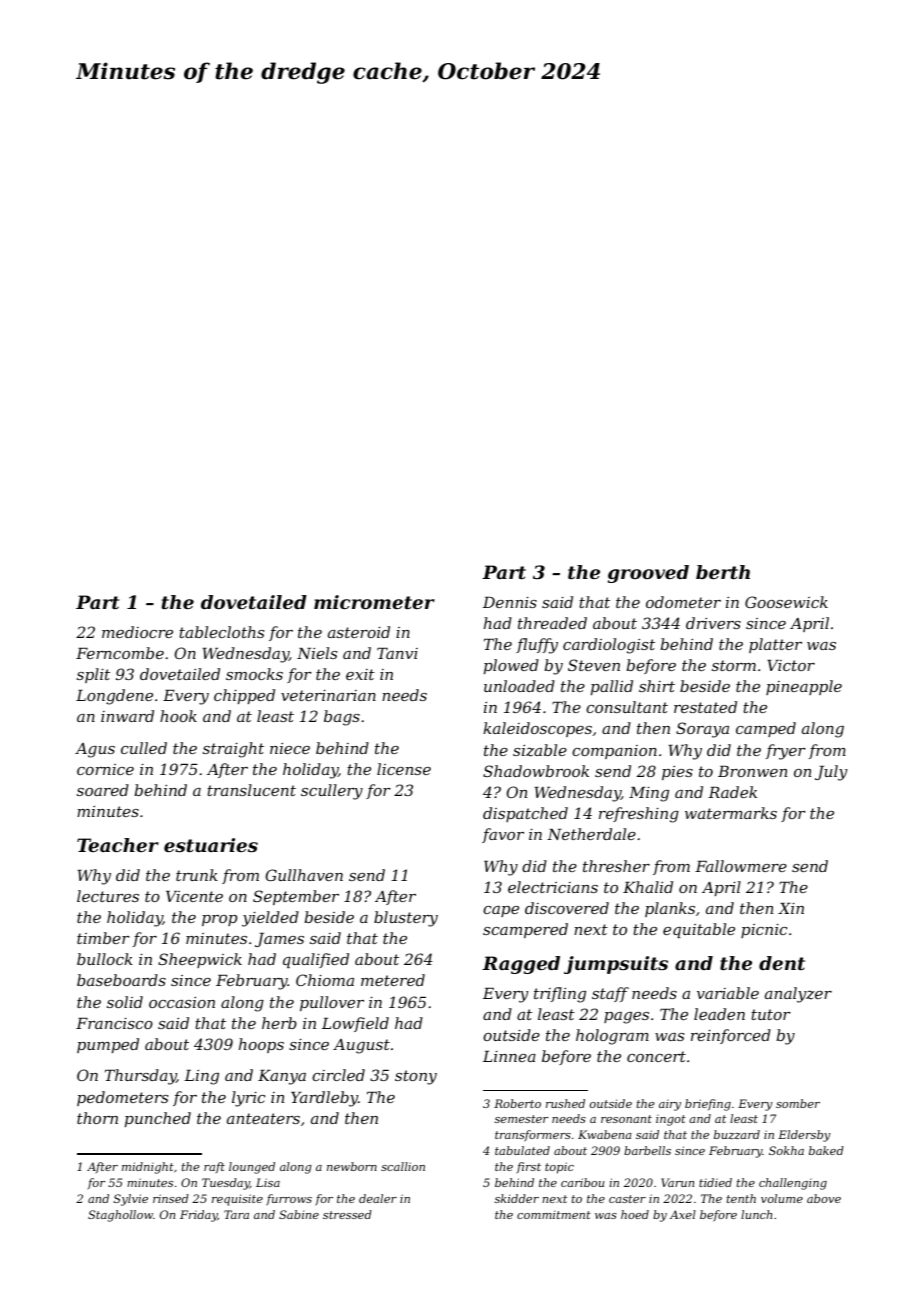  Describe the element at coordinates (775, 645) in the screenshot. I see `platter` at that location.
